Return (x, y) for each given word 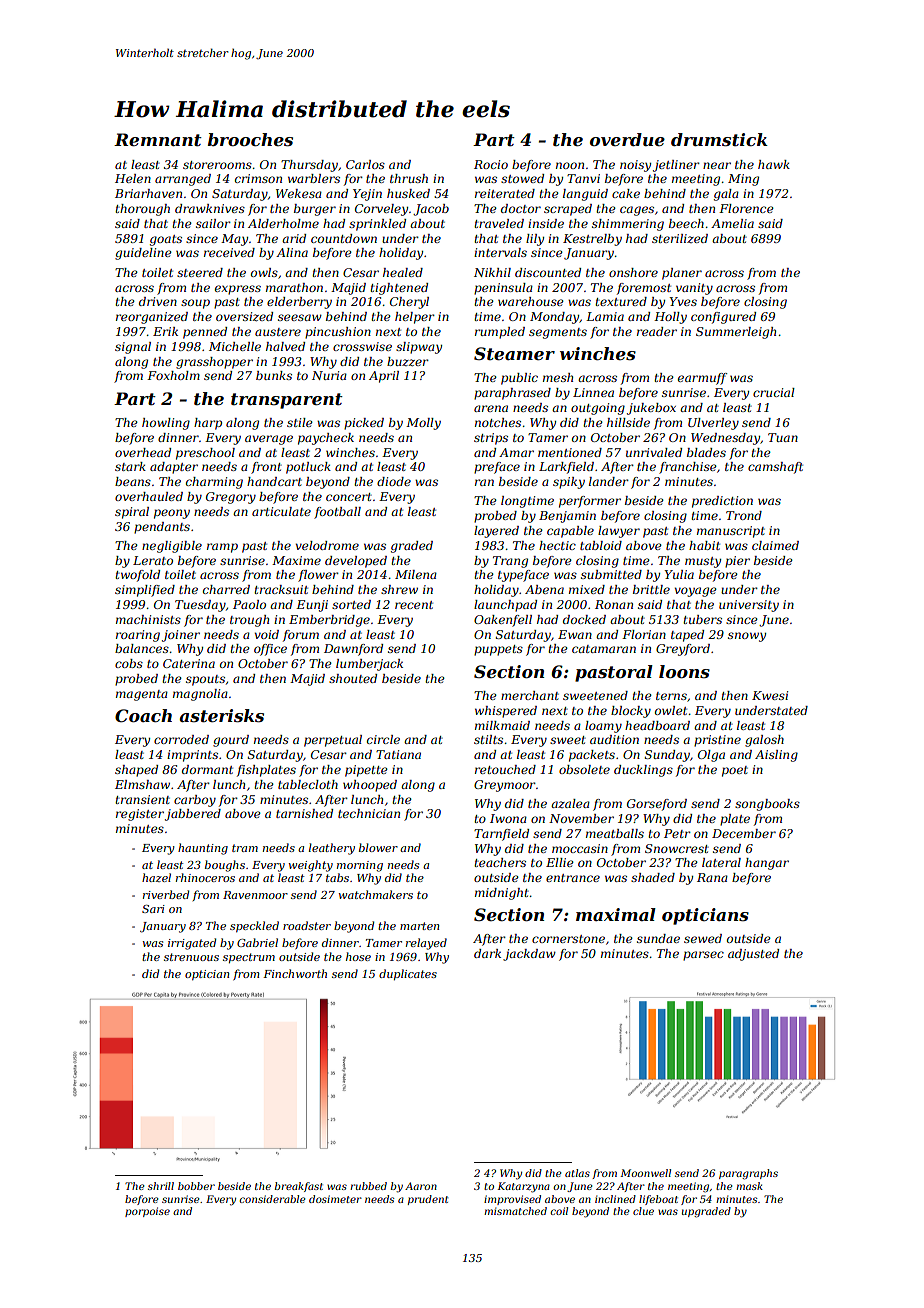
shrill (161, 1186)
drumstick (719, 140)
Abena (544, 589)
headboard (657, 725)
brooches (250, 140)
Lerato (153, 560)
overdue (627, 139)
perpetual (333, 741)
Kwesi (770, 695)
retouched (505, 769)
